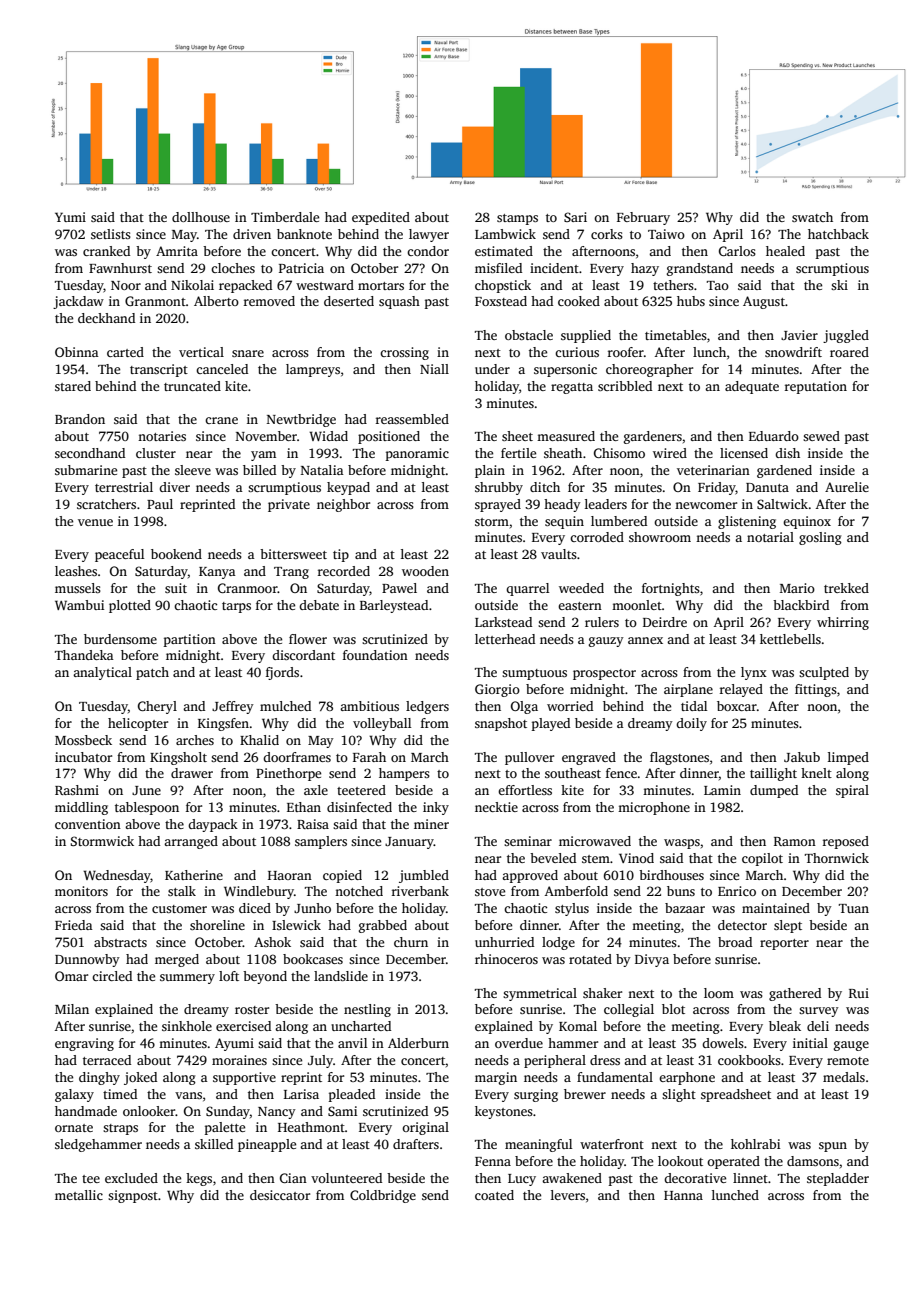 The width and height of the screenshot is (924, 1308). Describe the element at coordinates (293, 554) in the screenshot. I see `bittersweet` at that location.
